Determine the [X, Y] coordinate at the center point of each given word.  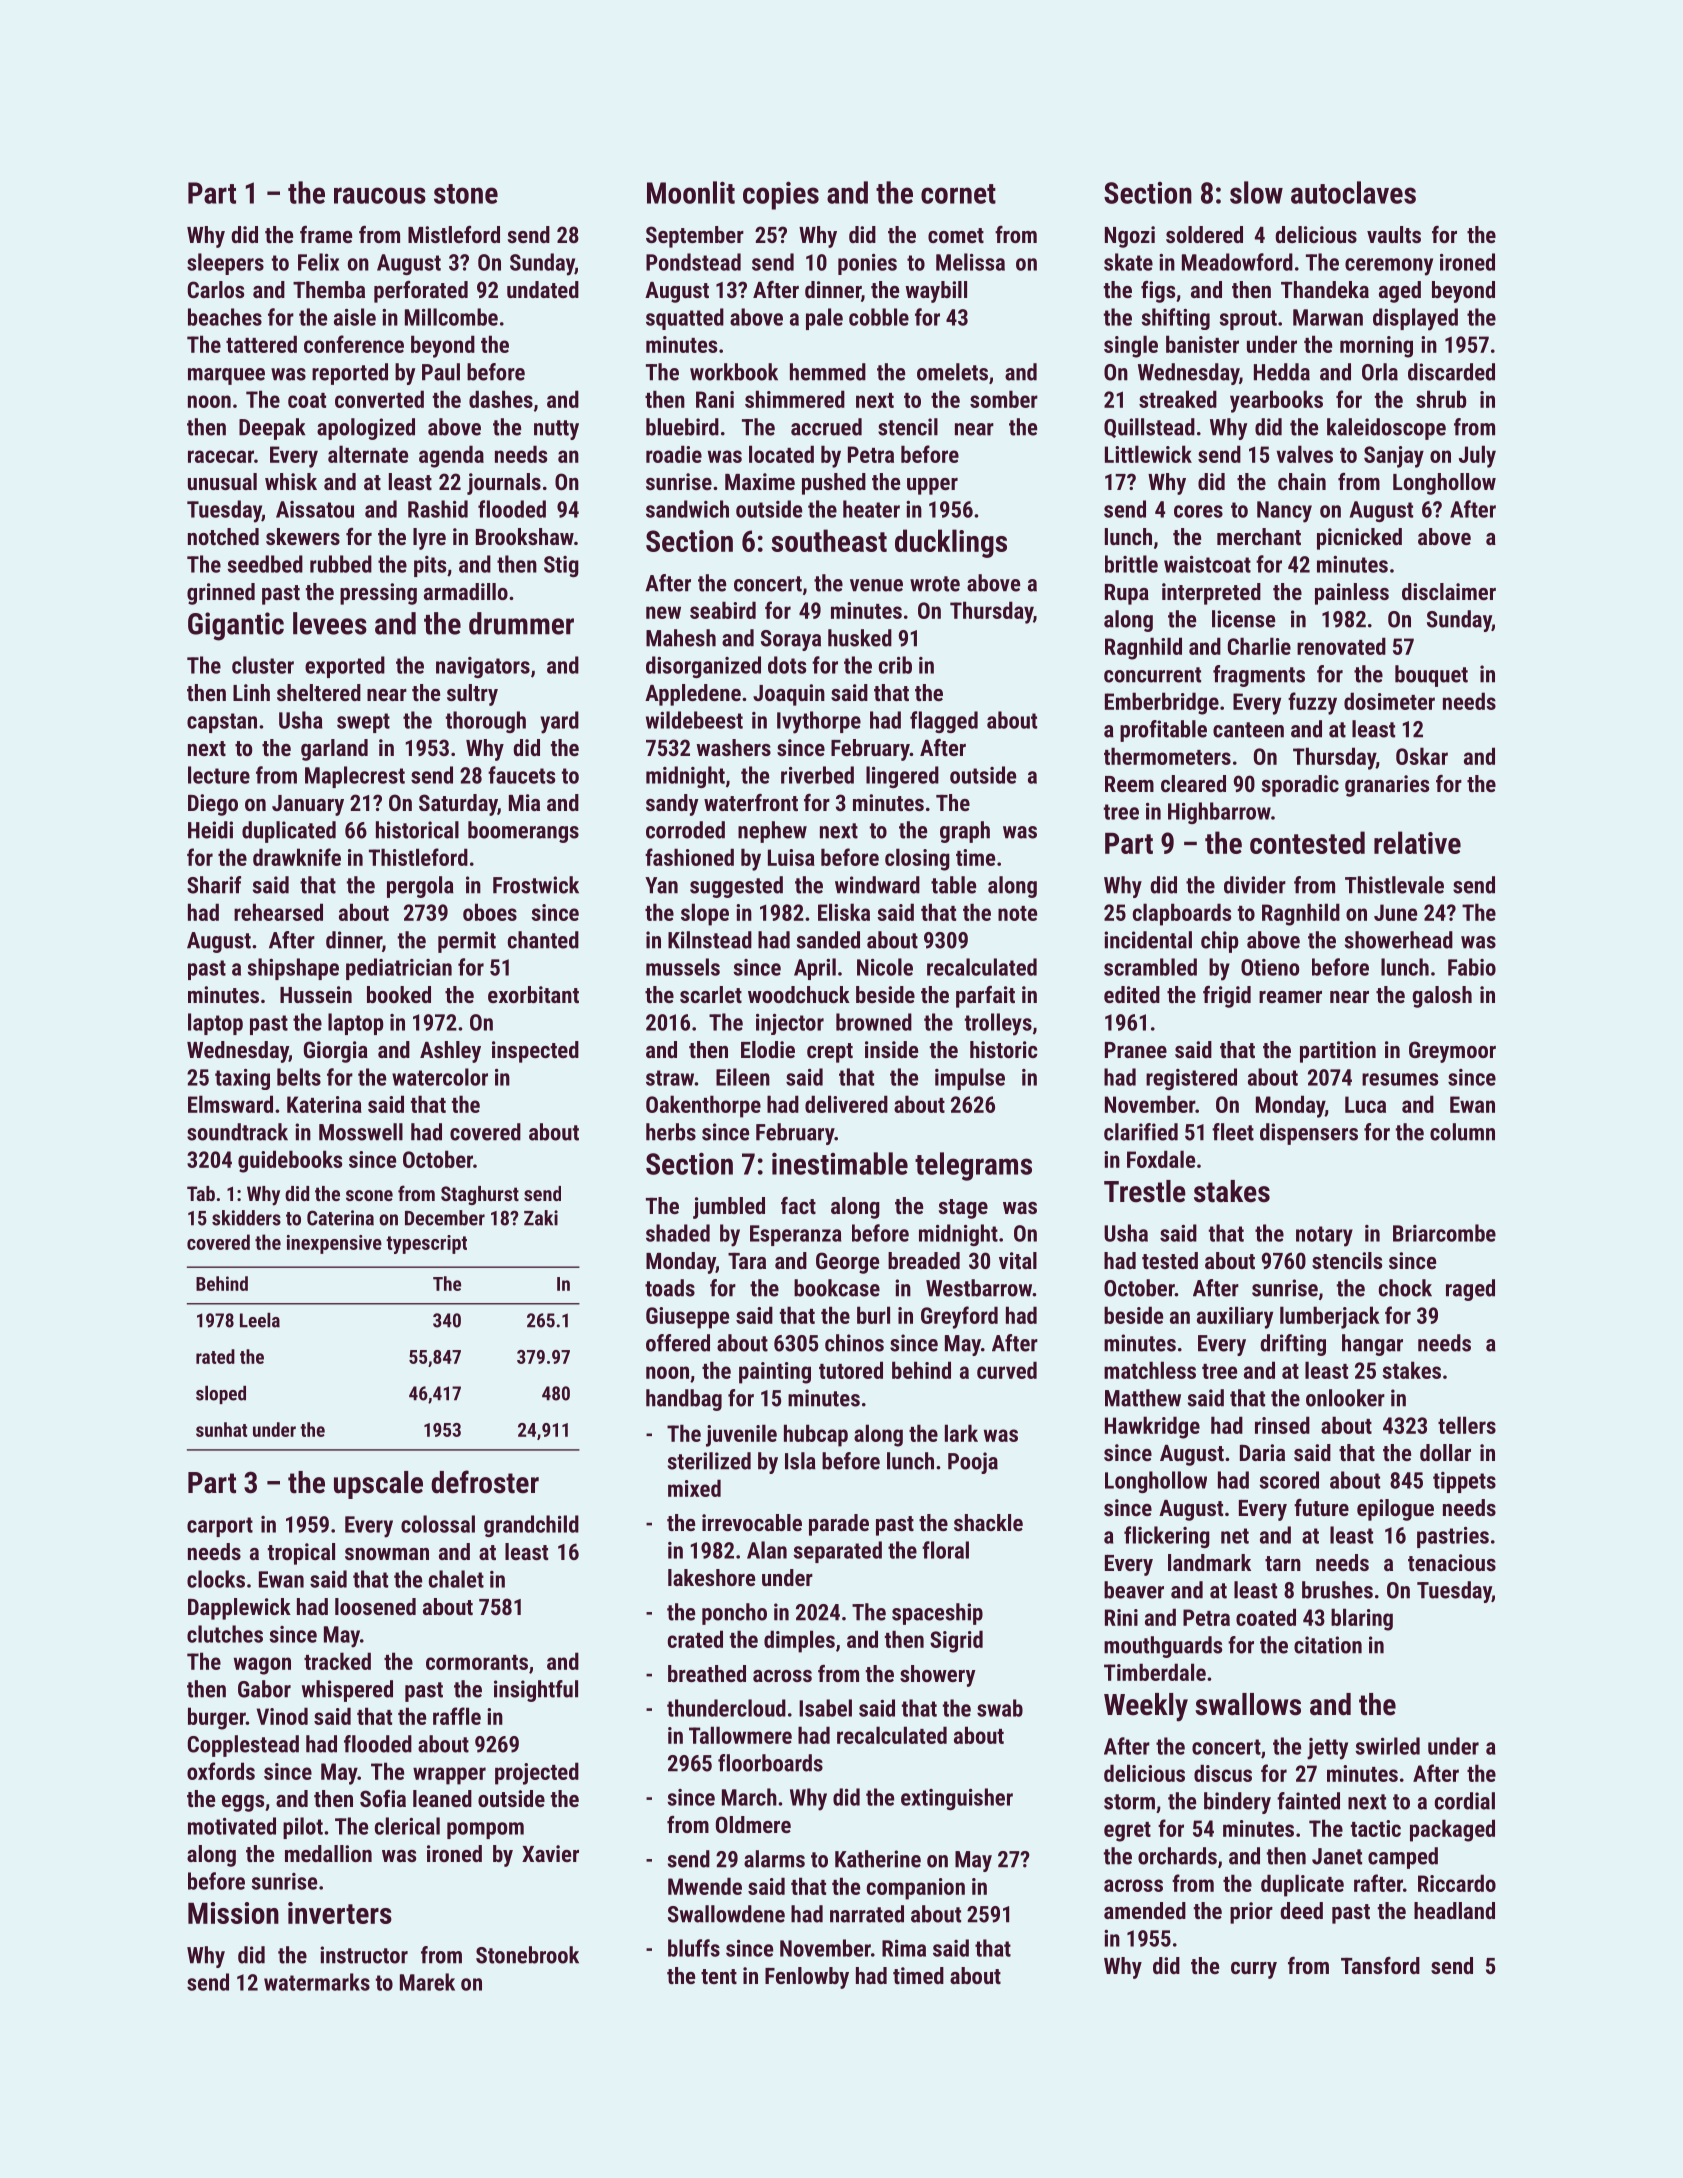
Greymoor [1452, 1052]
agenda [451, 456]
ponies [867, 264]
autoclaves [1353, 192]
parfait [985, 997]
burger [217, 1718]
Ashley [450, 1052]
